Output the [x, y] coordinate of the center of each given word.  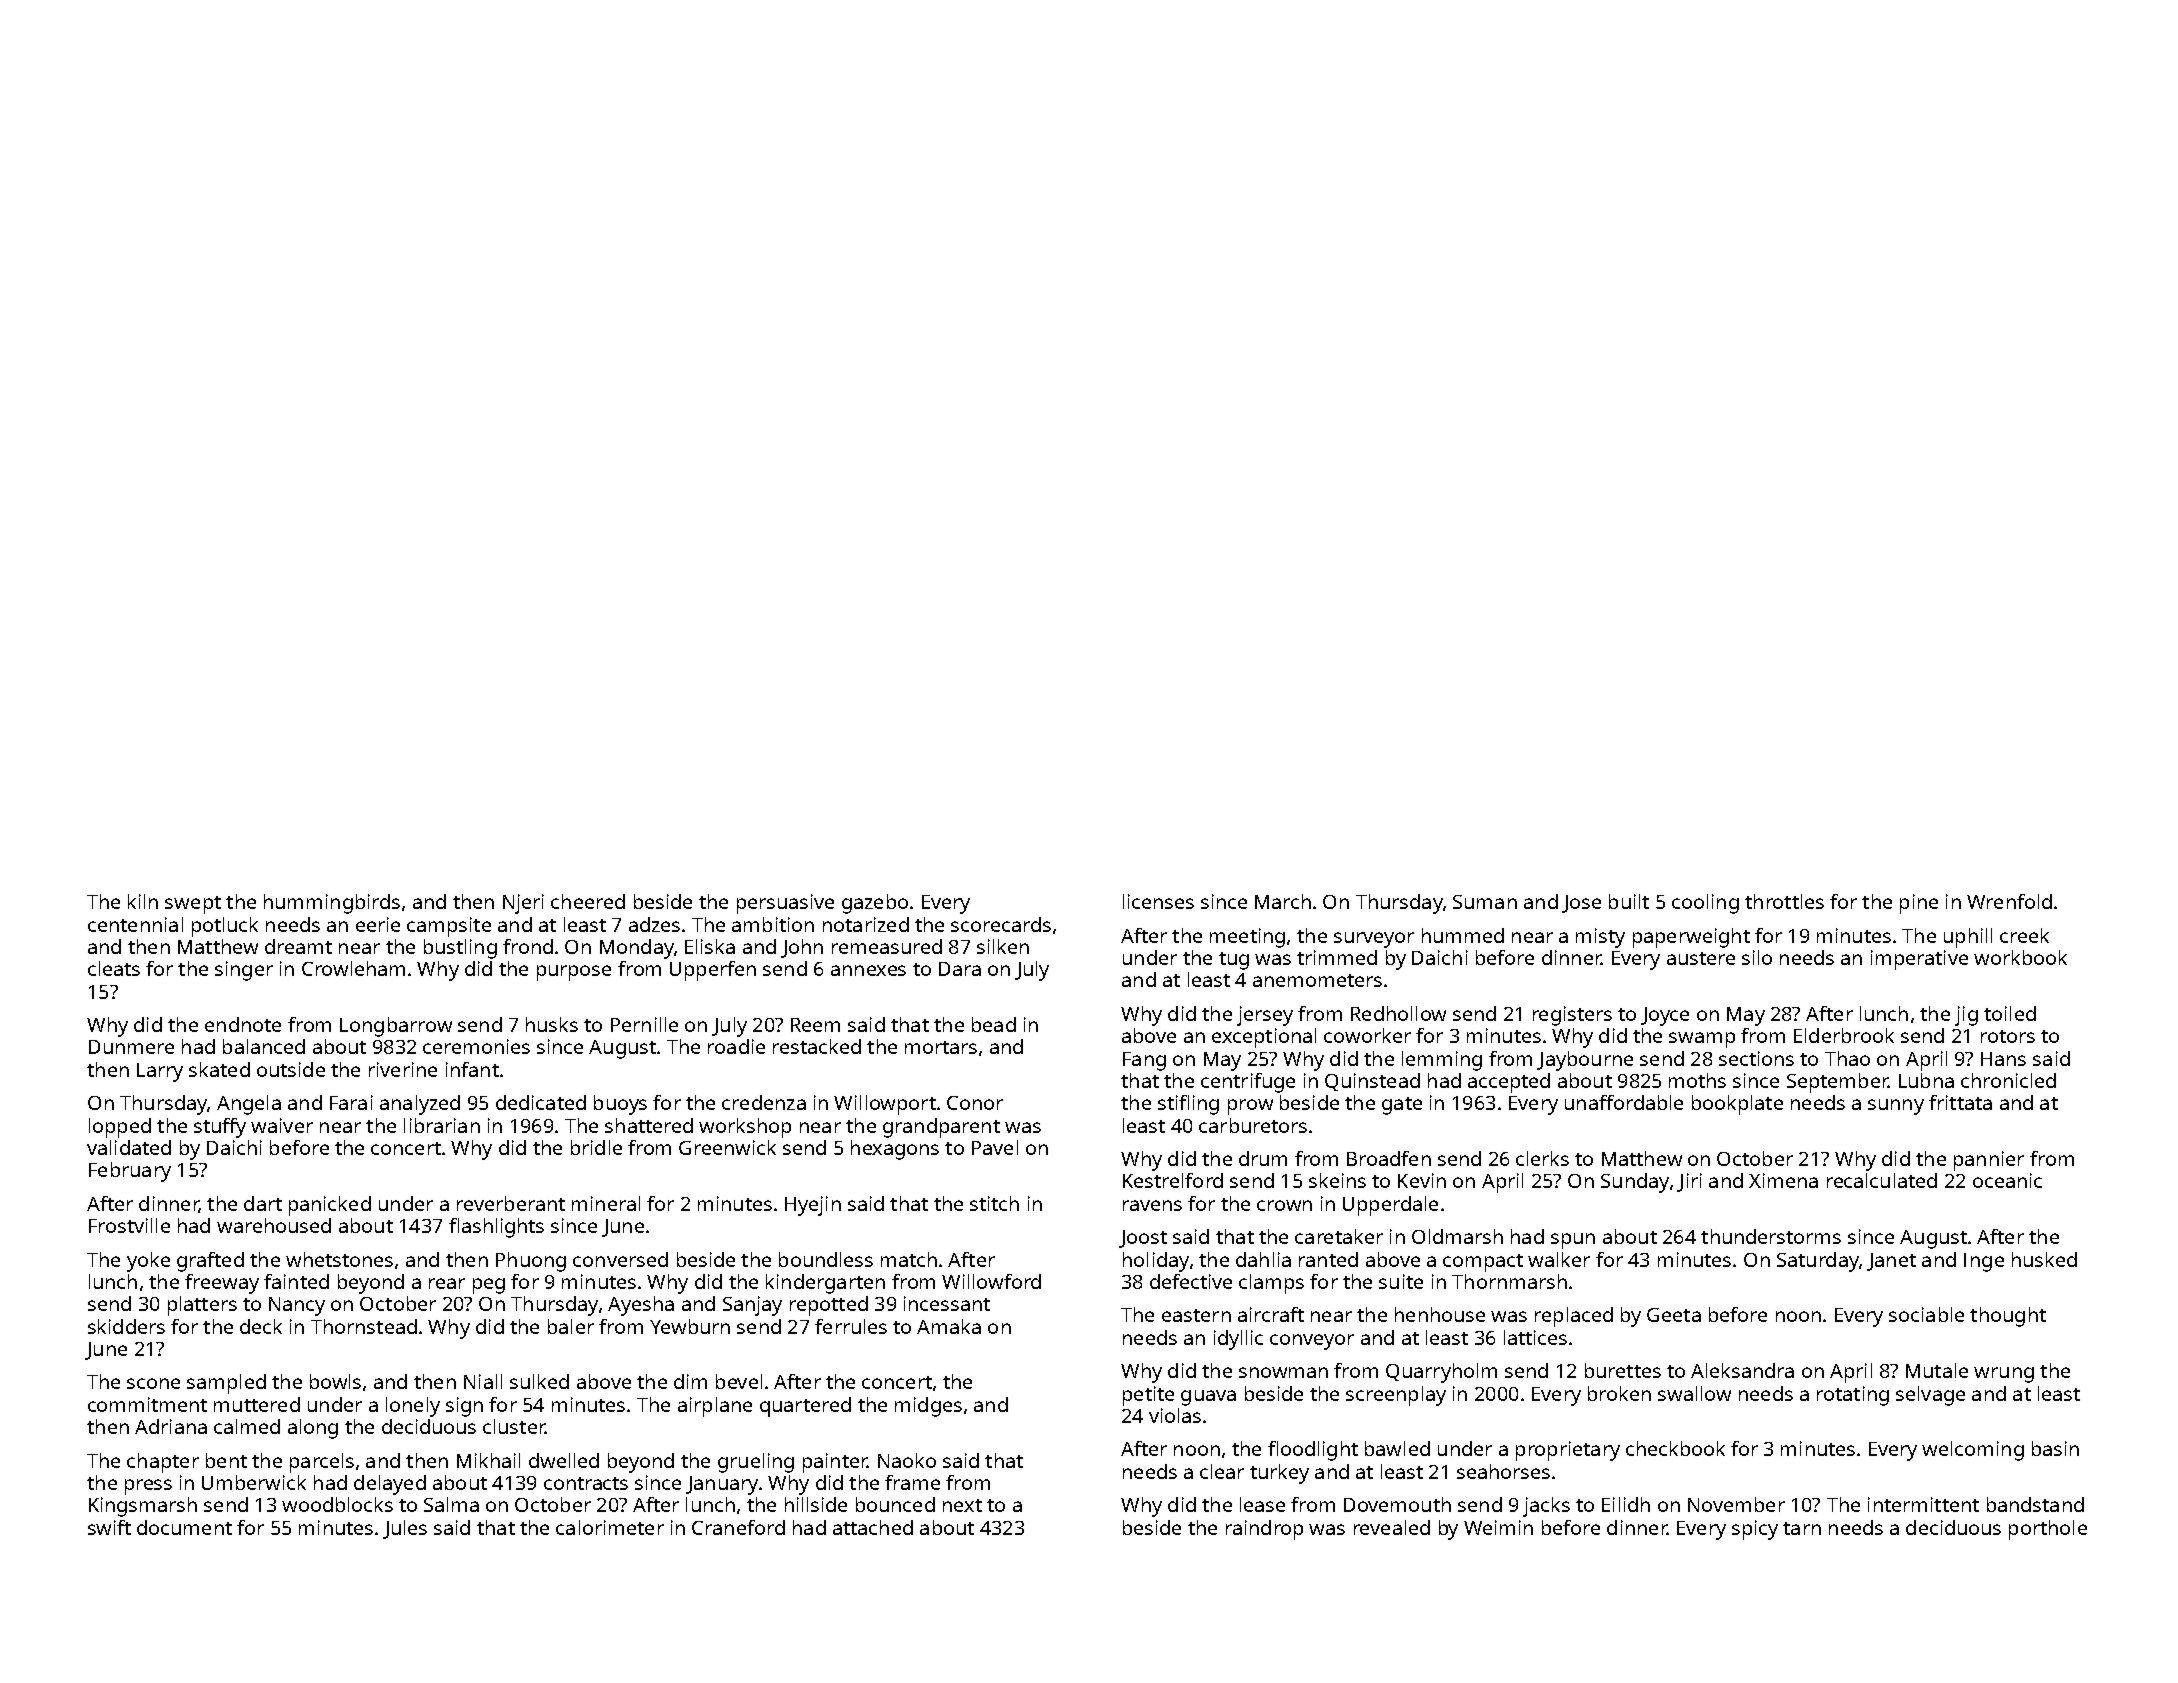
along [313, 1429]
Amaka [949, 1326]
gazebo [875, 904]
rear [447, 1283]
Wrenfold [2009, 901]
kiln [143, 901]
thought [2008, 1317]
